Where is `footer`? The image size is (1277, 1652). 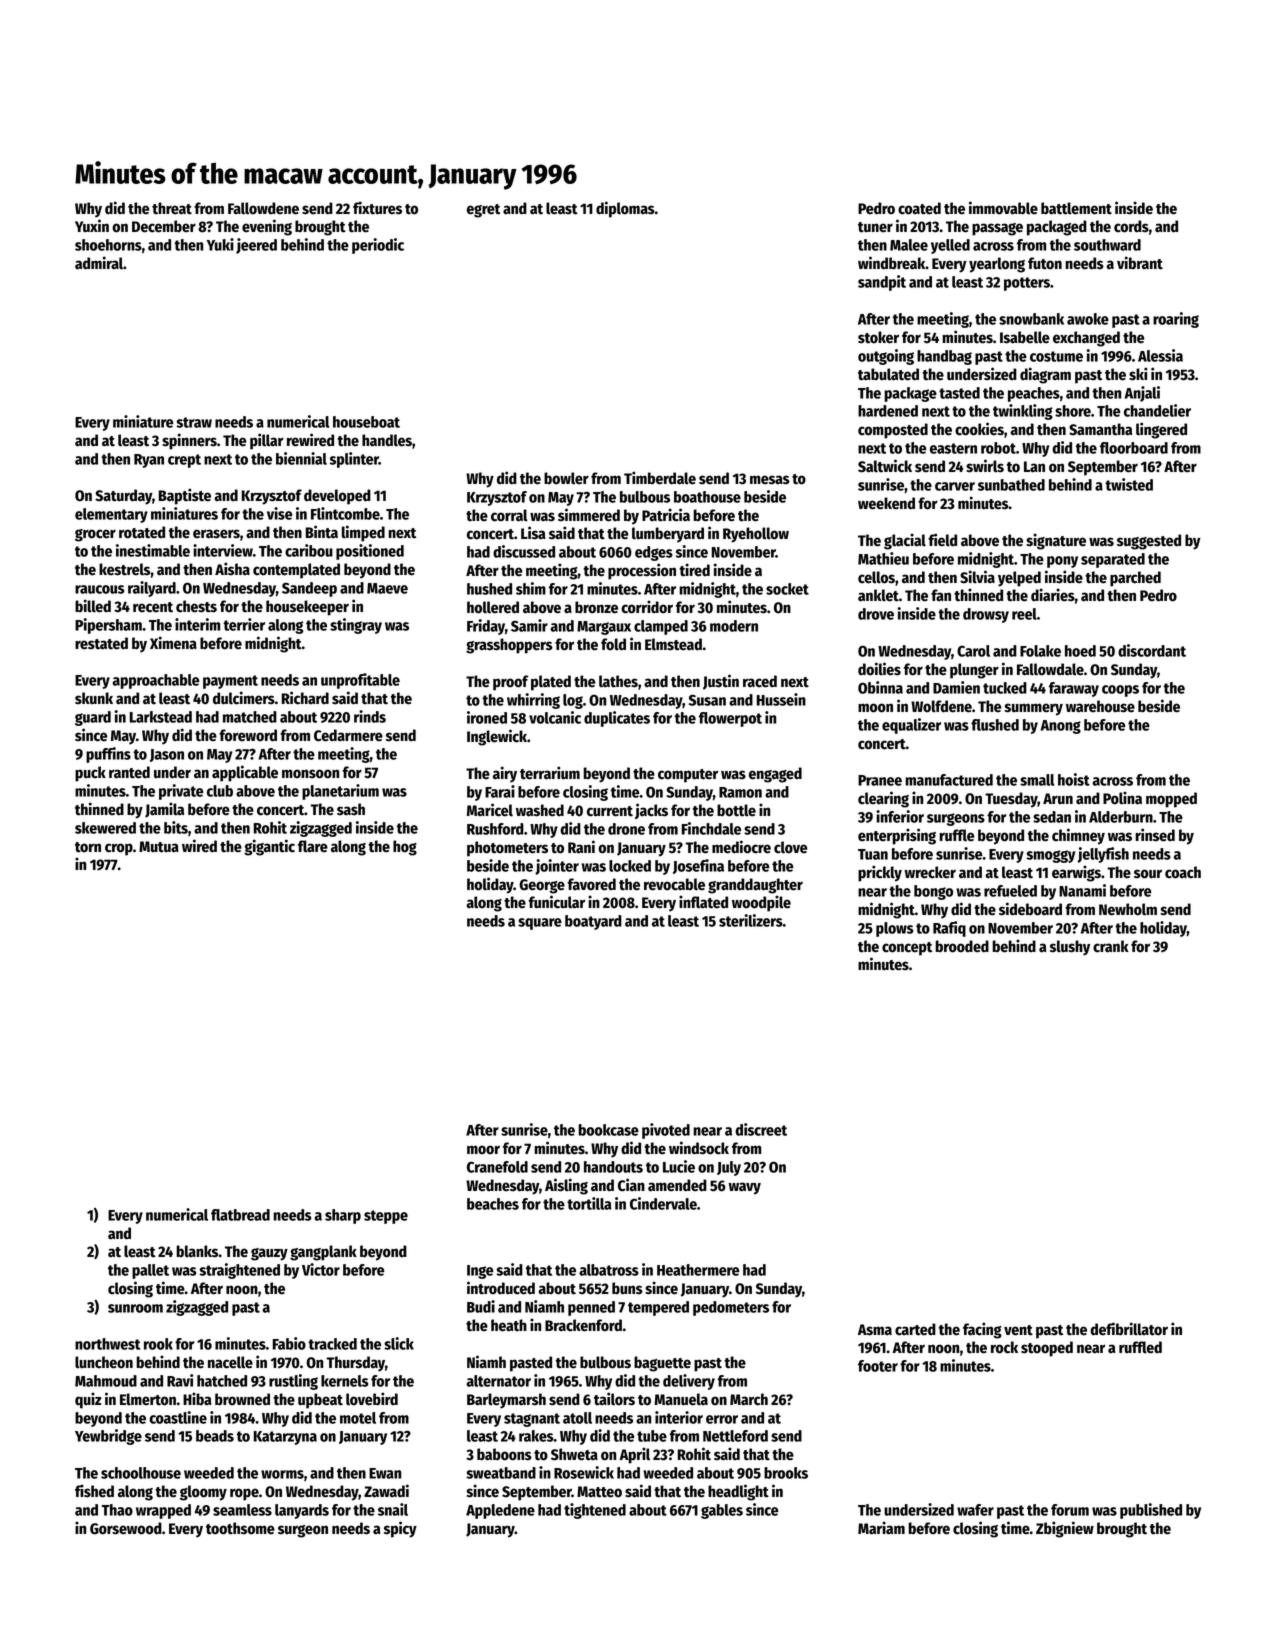 footer is located at coordinates (878, 1366).
